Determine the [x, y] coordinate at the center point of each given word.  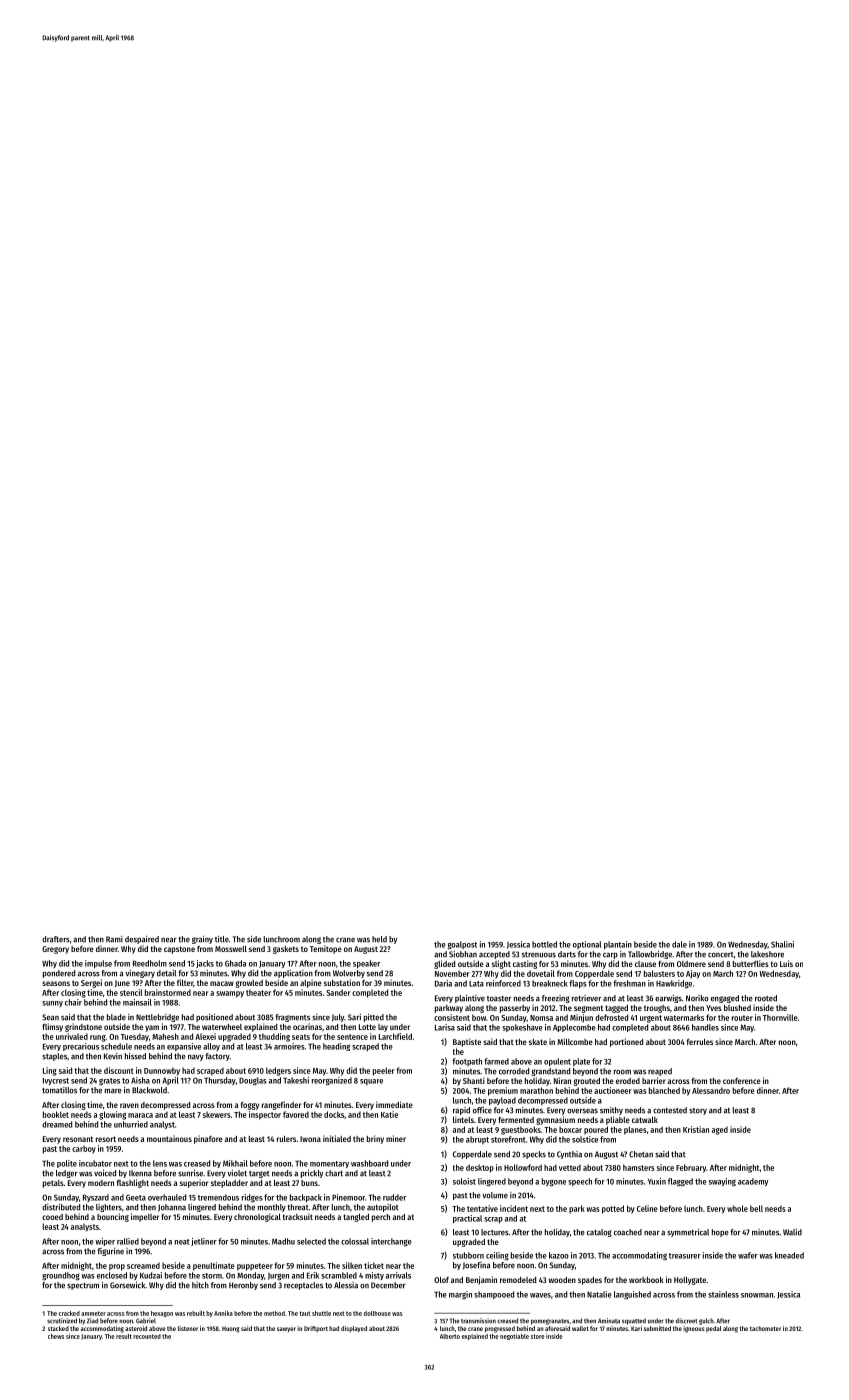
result [124, 1336]
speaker [366, 964]
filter [185, 982]
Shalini [782, 944]
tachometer [765, 1328]
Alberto [450, 1336]
